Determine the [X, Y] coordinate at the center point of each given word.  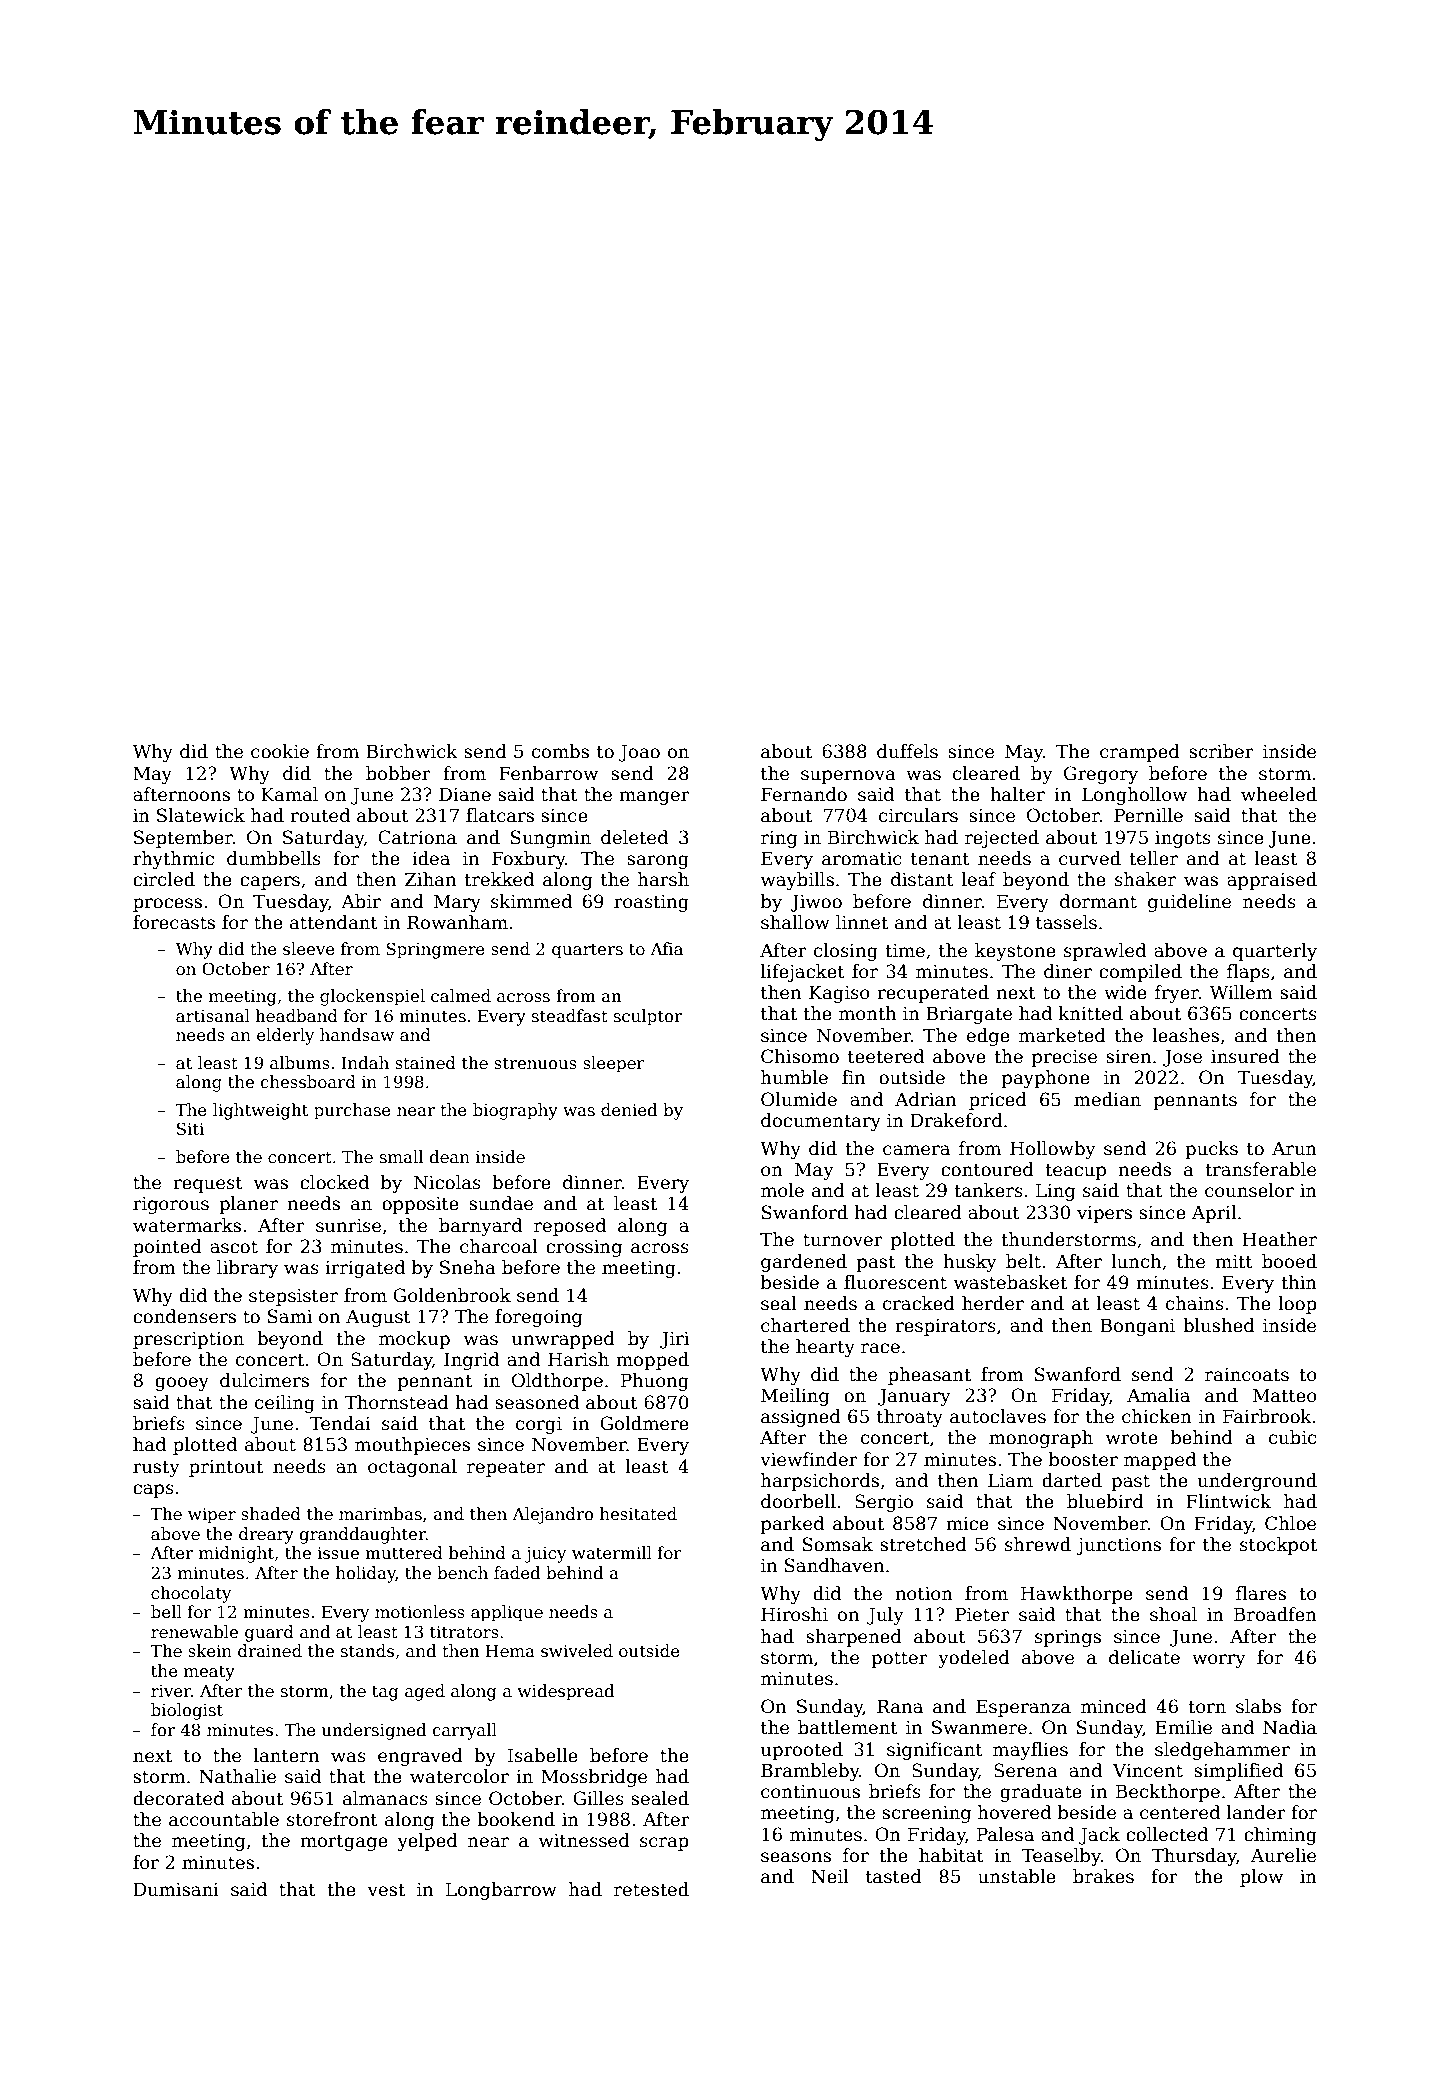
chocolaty [191, 1594]
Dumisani [176, 1889]
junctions [1118, 1546]
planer [248, 1205]
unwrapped [563, 1340]
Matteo [1285, 1395]
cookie [280, 751]
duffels [907, 751]
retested [651, 1889]
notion [924, 1594]
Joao [639, 753]
